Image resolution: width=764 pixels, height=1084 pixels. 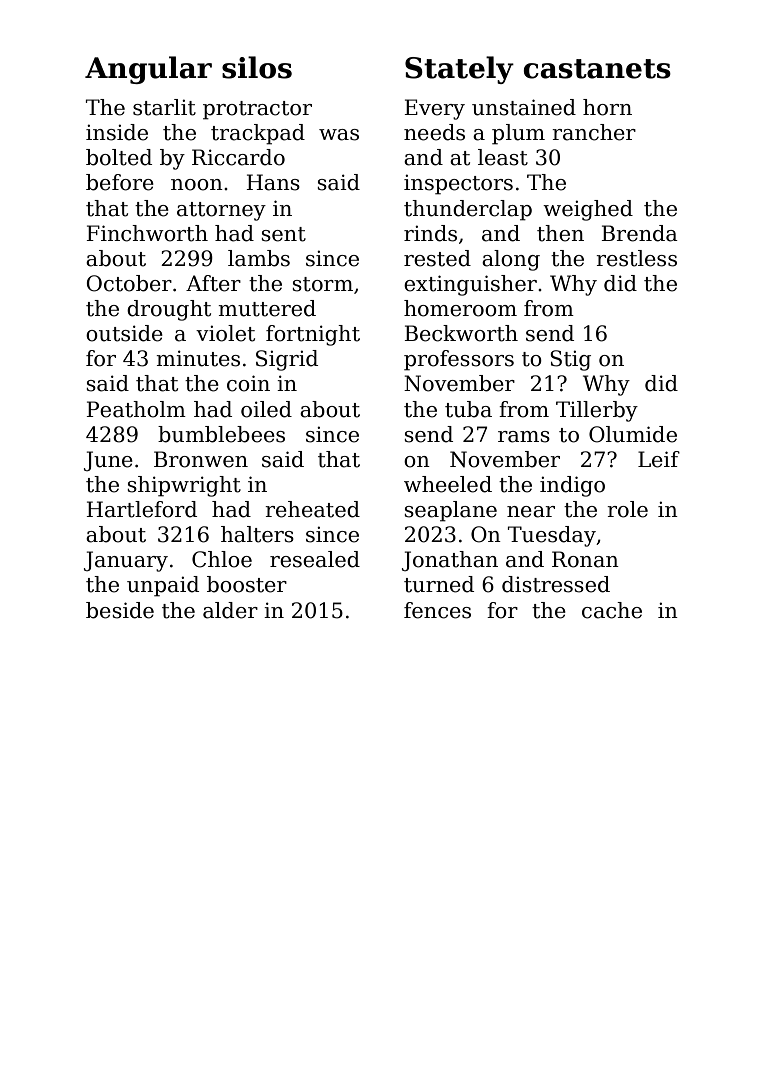 I want to click on was, so click(x=339, y=135).
